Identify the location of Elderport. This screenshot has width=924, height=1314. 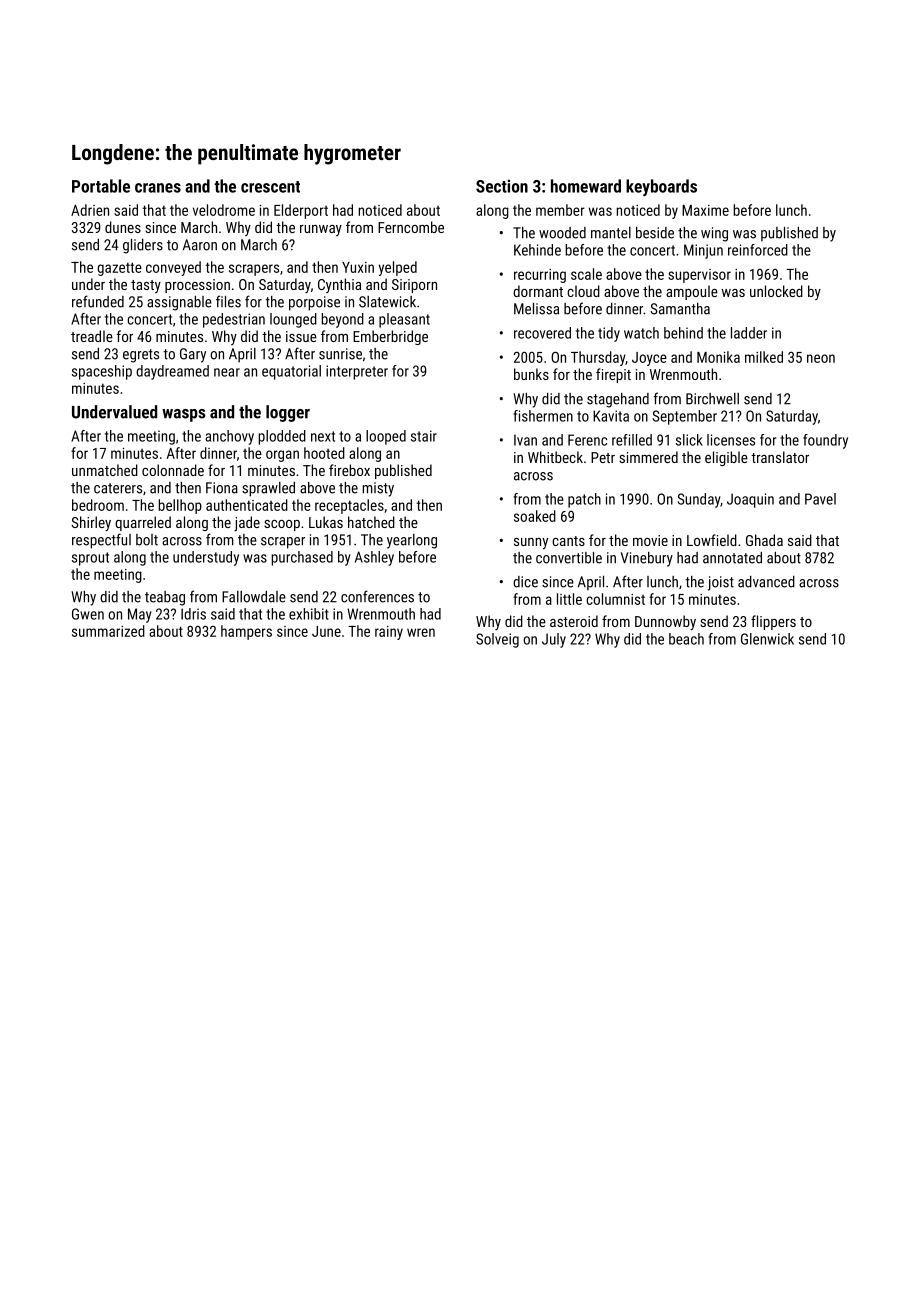
(301, 211).
